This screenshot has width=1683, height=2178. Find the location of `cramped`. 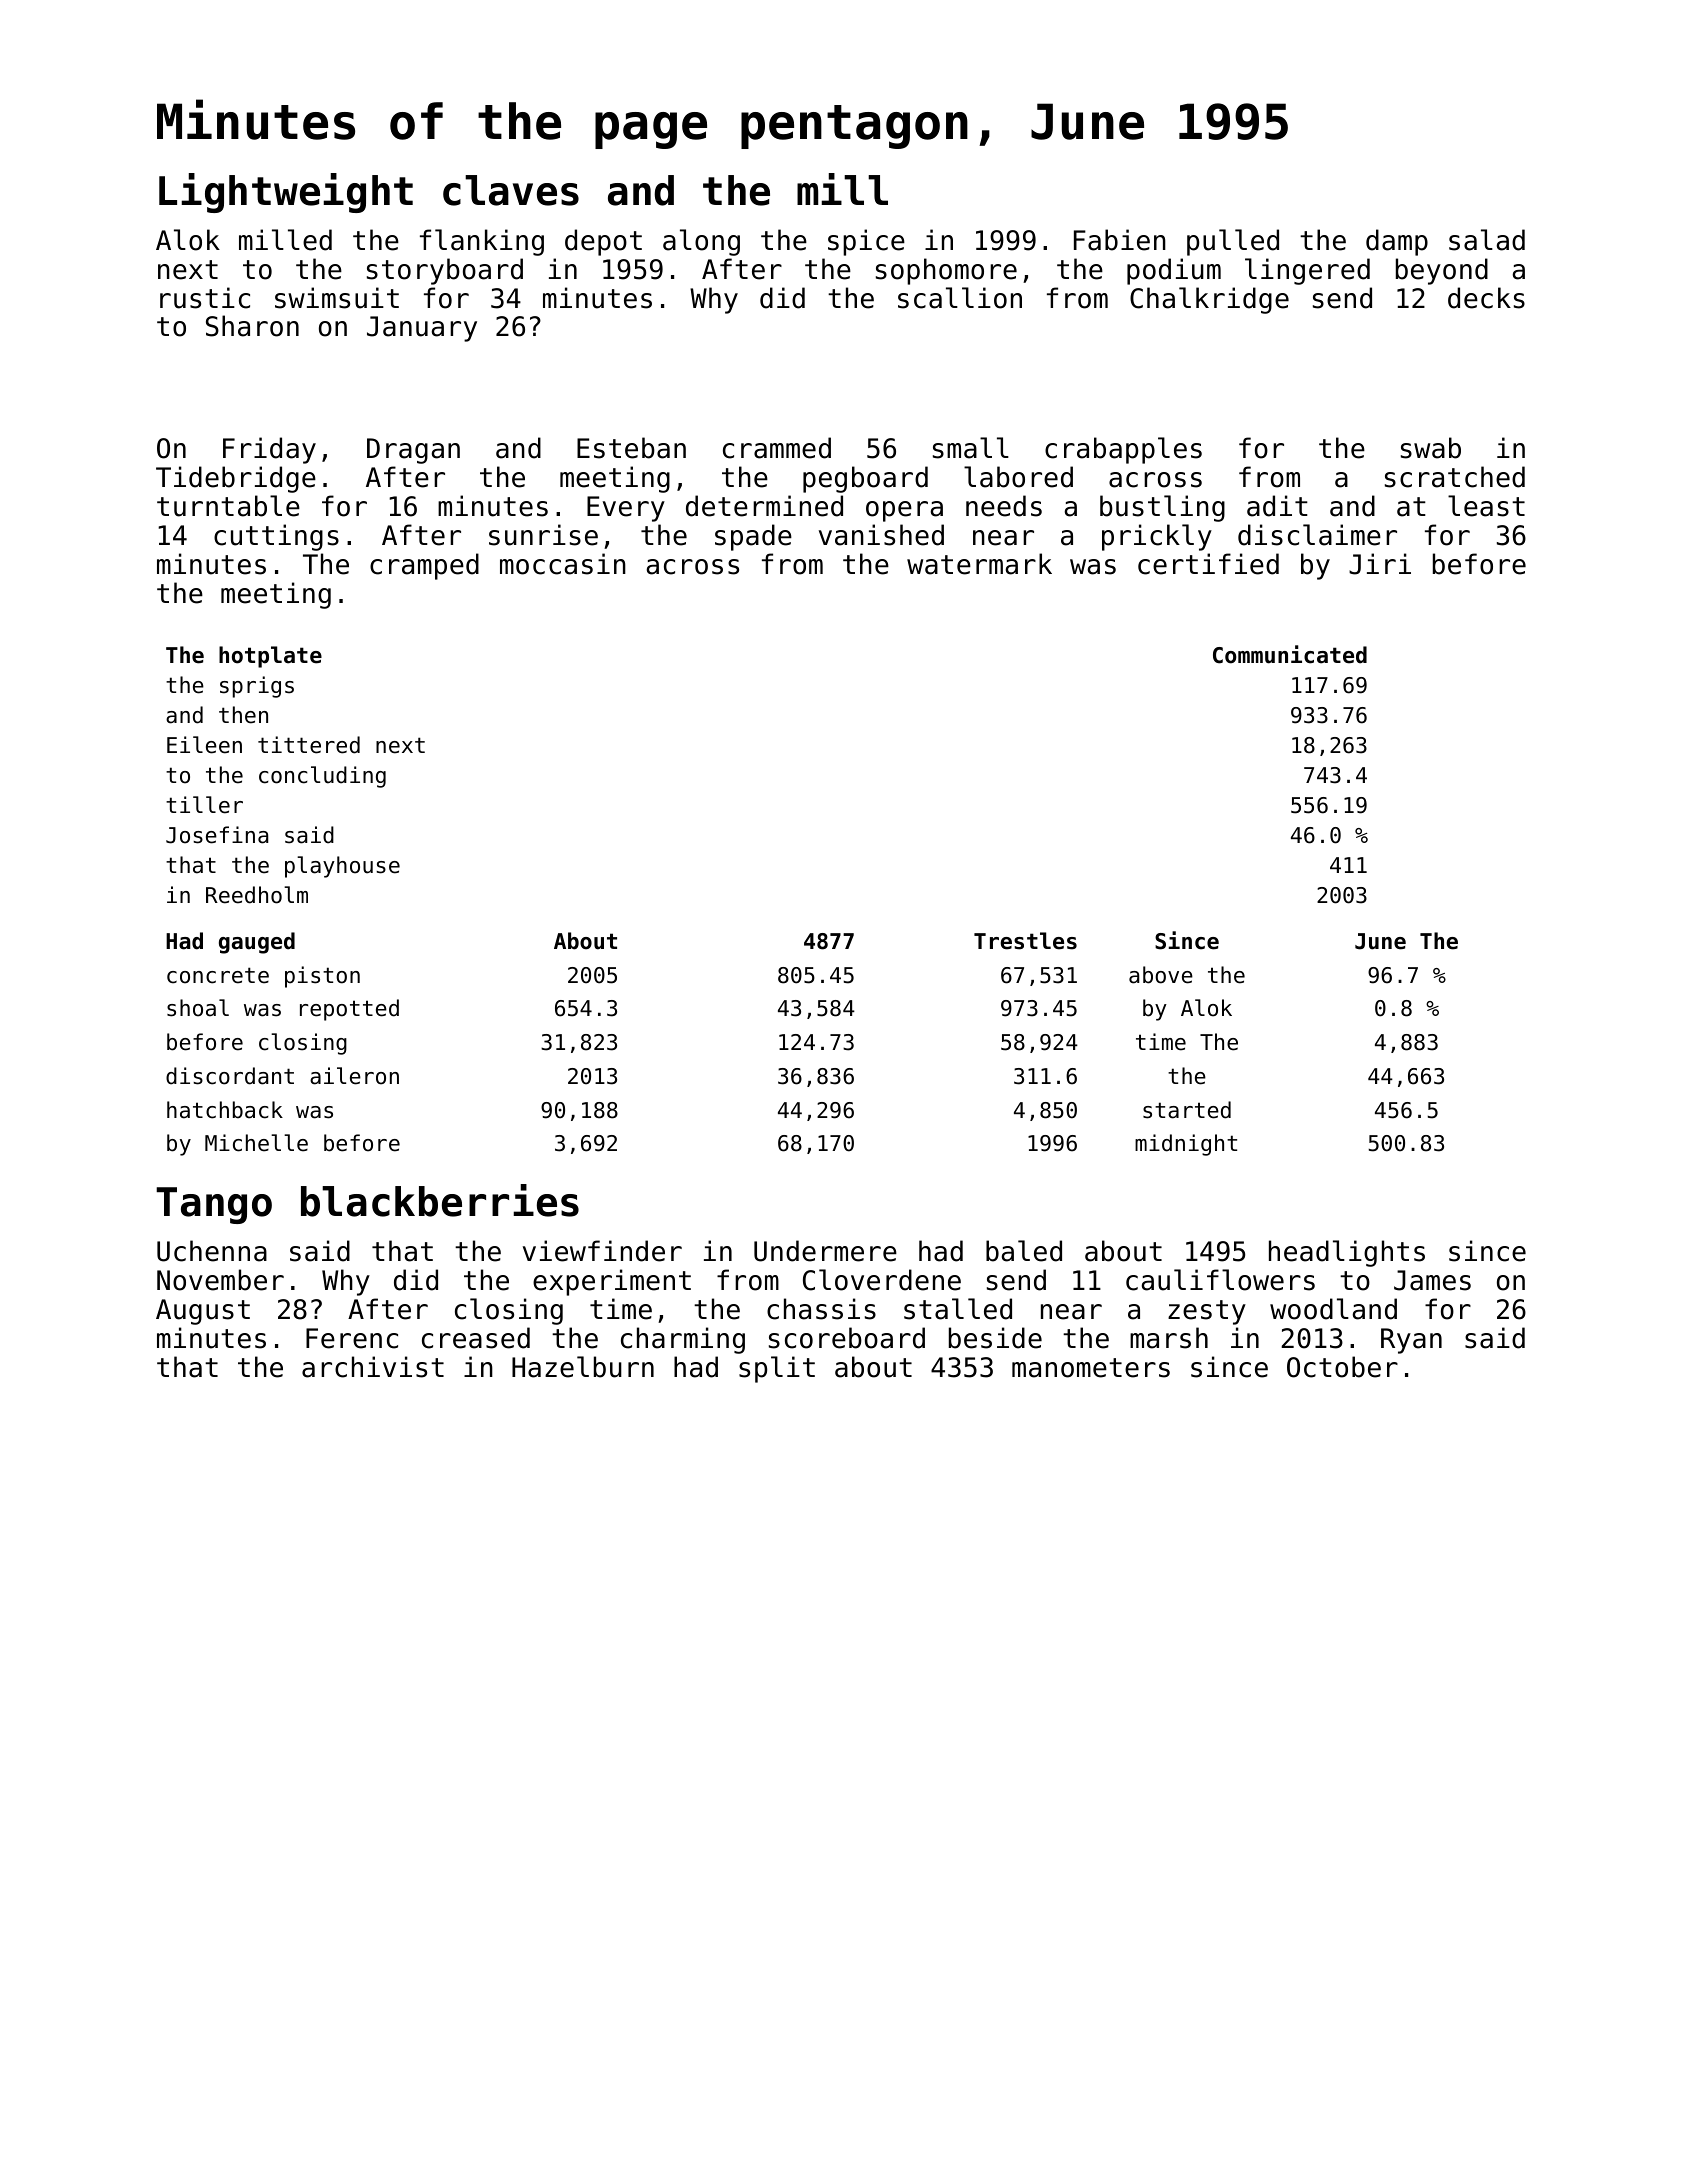

cramped is located at coordinates (424, 566).
